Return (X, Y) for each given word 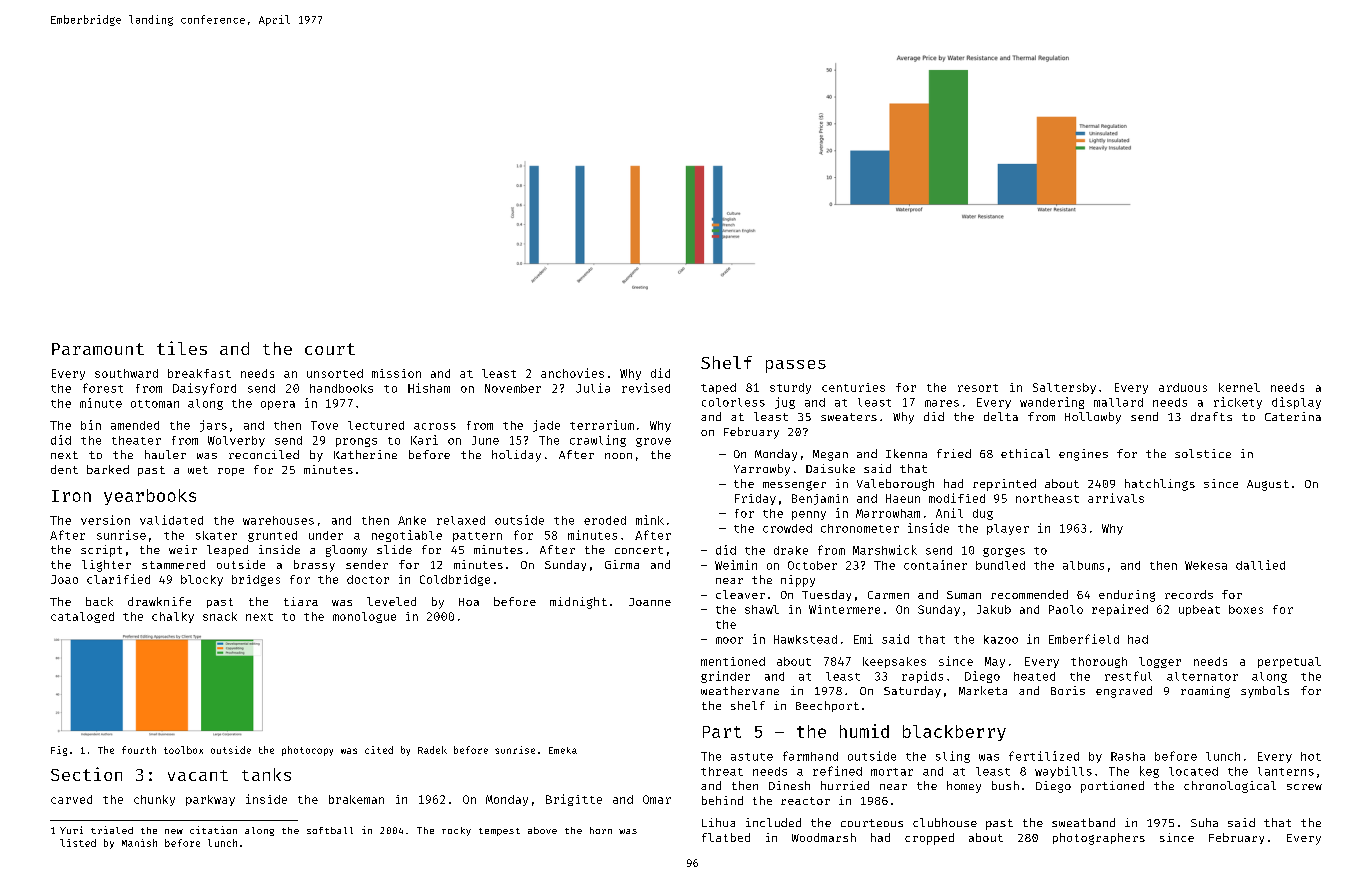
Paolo (1066, 609)
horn (601, 830)
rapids (922, 677)
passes (796, 366)
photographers (1099, 839)
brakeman (356, 799)
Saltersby (1064, 388)
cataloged (82, 617)
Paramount (98, 349)
